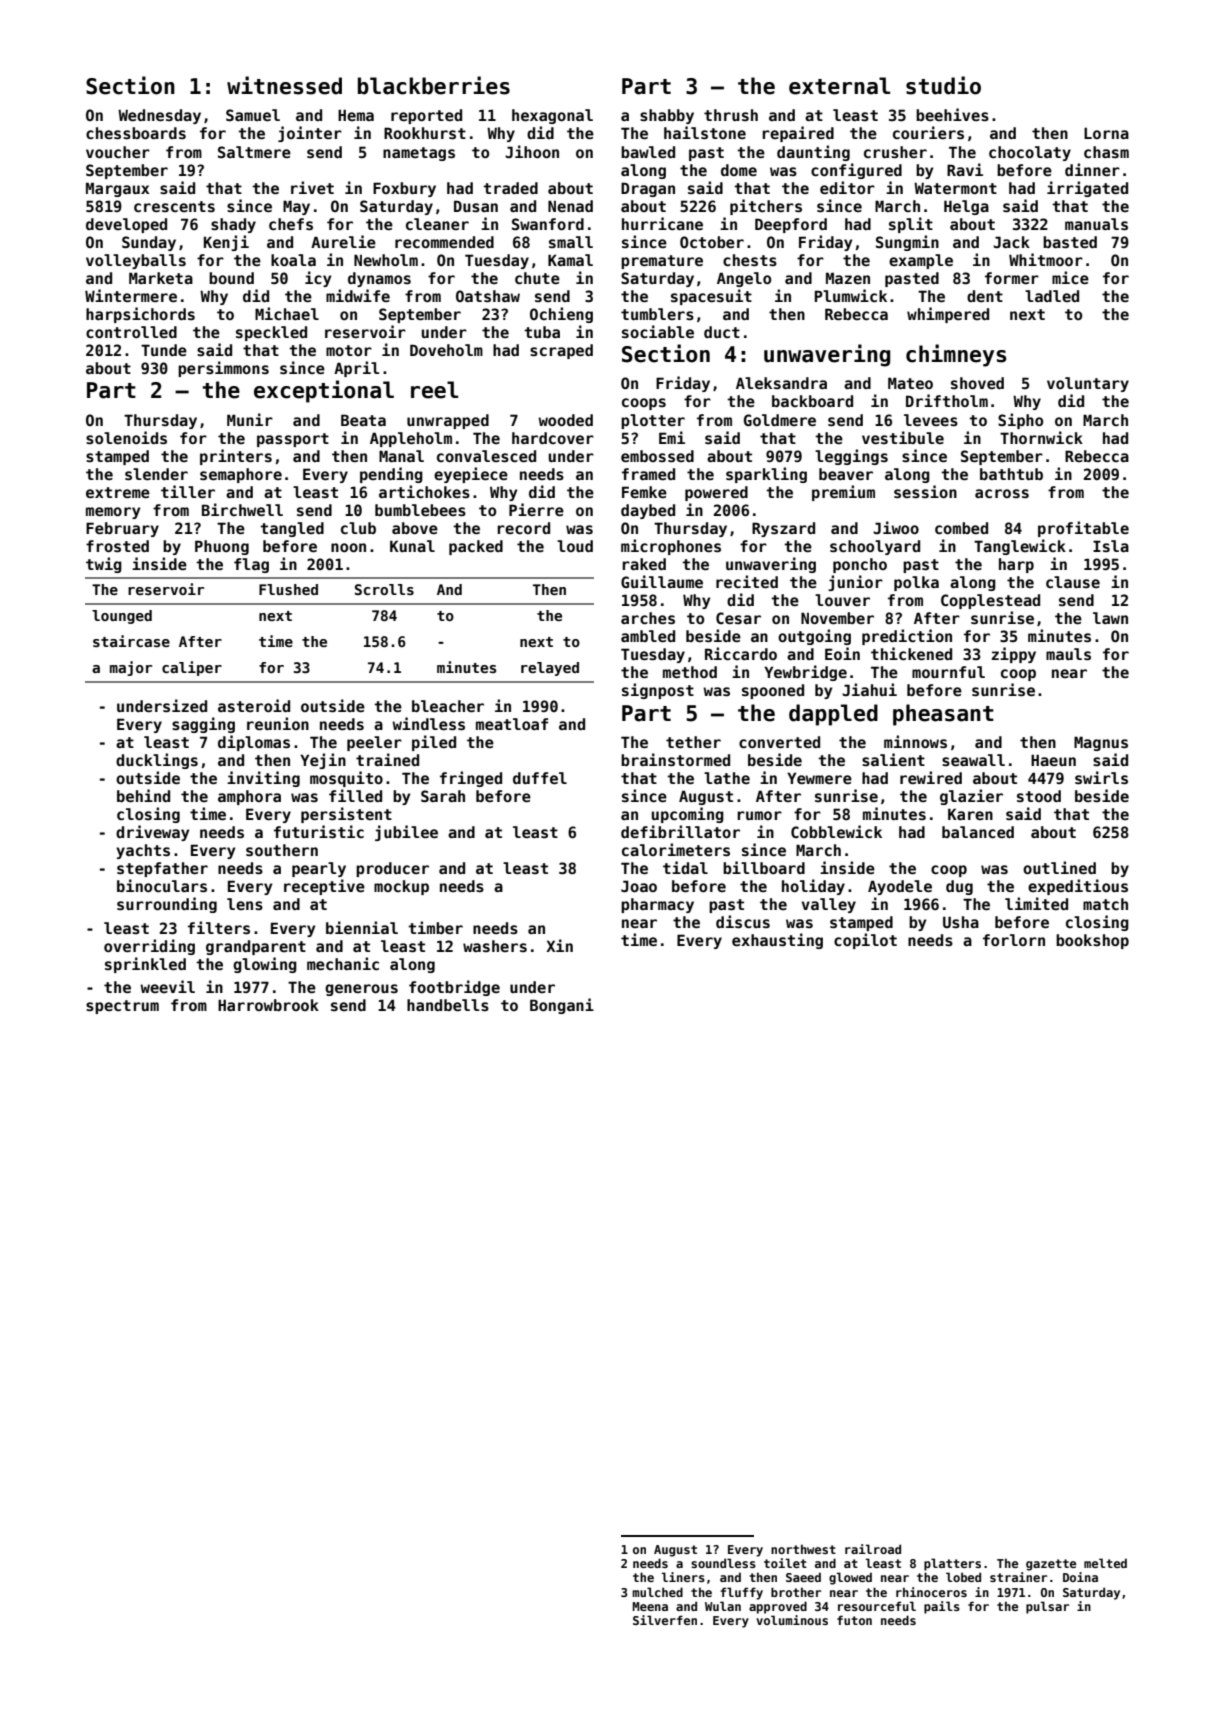 This screenshot has width=1215, height=1718. Describe the element at coordinates (931, 777) in the screenshot. I see `rewired` at that location.
